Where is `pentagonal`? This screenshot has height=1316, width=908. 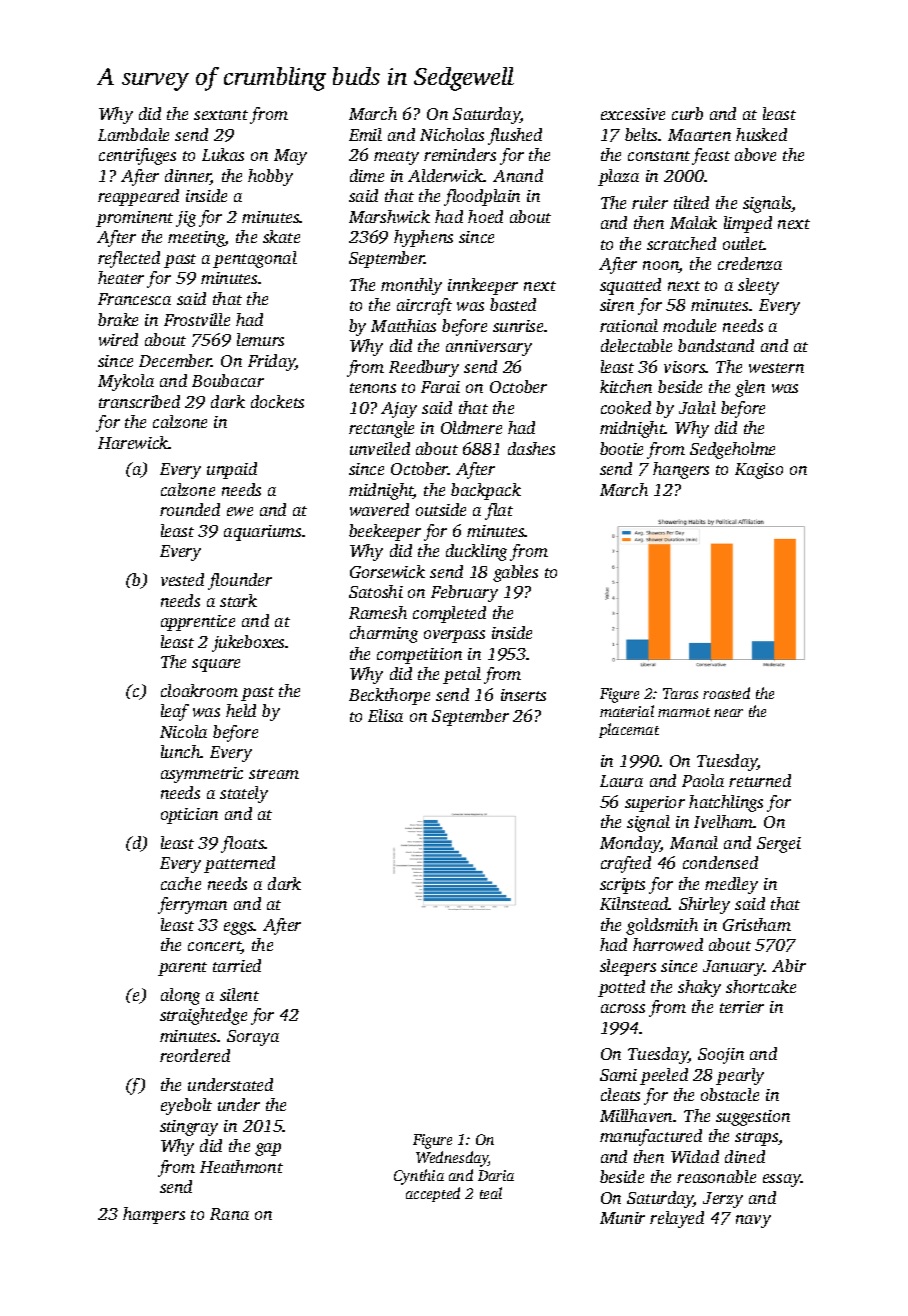 pentagonal is located at coordinates (255, 259).
